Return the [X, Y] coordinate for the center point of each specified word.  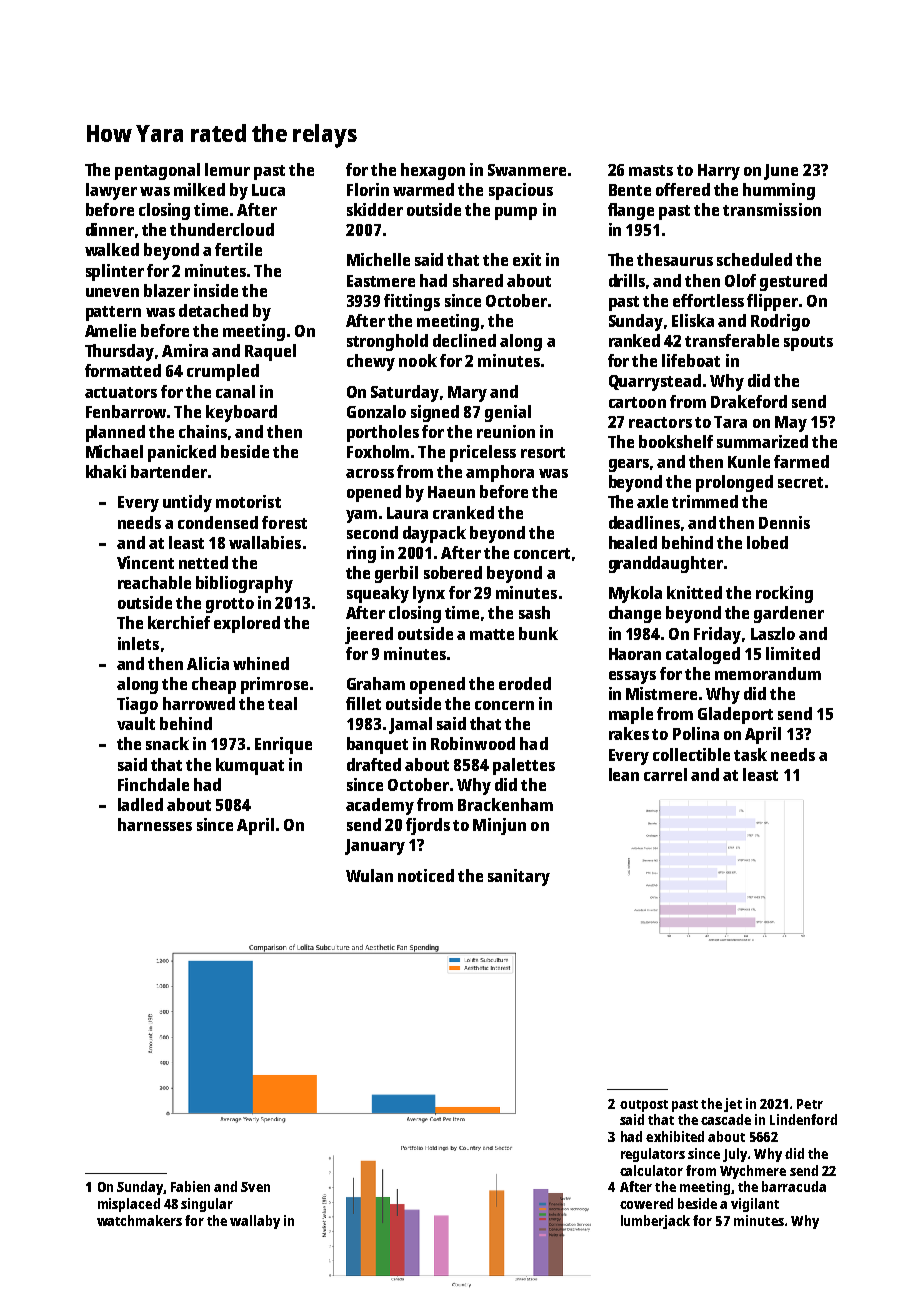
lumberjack [655, 1222]
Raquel [270, 352]
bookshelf [676, 441]
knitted [694, 592]
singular [207, 1205]
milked [199, 189]
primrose [274, 685]
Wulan [369, 875]
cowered [646, 1203]
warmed [423, 189]
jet [733, 1105]
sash [534, 612]
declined [464, 340]
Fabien [190, 1186]
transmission [772, 209]
